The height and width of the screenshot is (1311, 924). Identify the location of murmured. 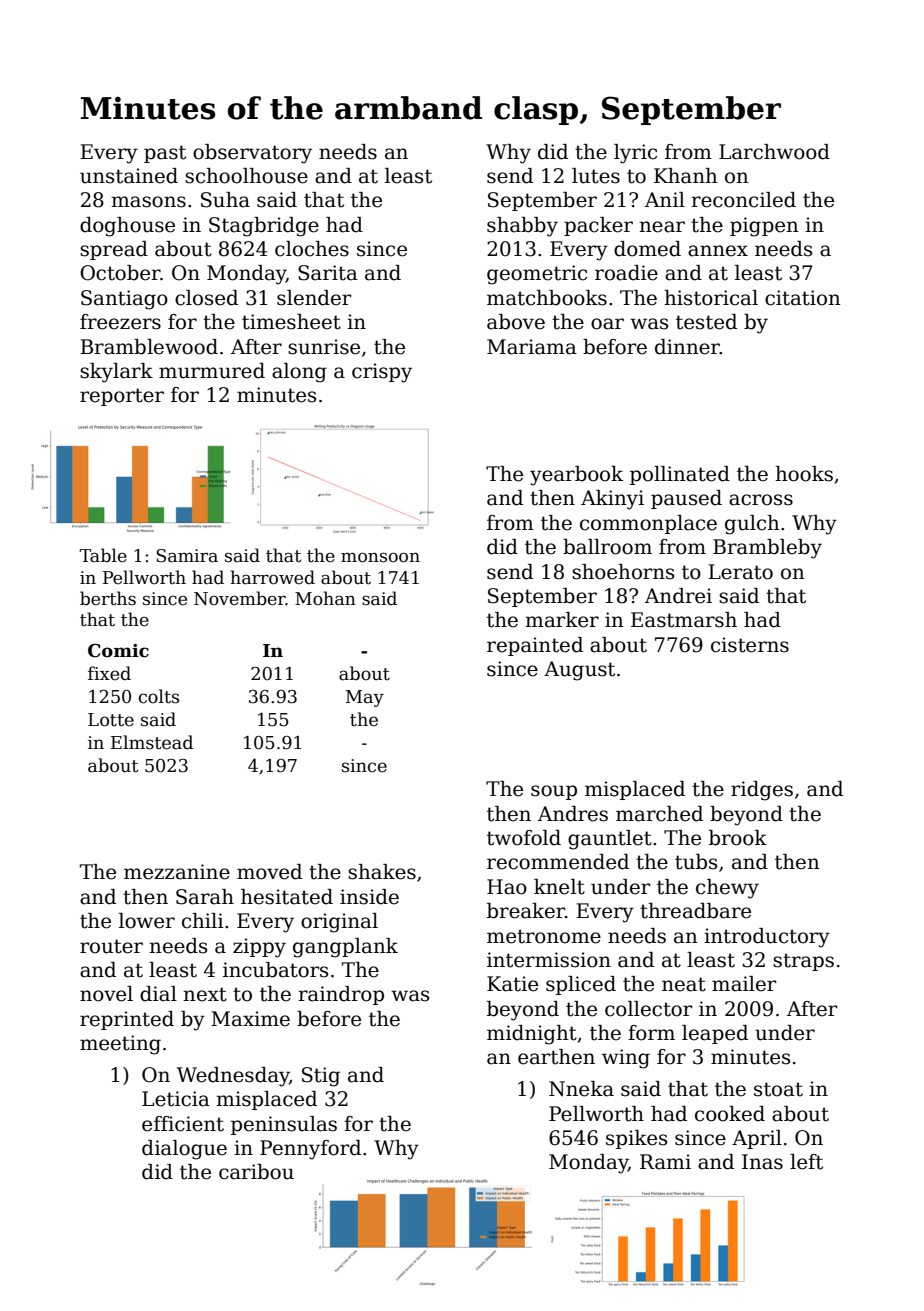
(212, 371).
